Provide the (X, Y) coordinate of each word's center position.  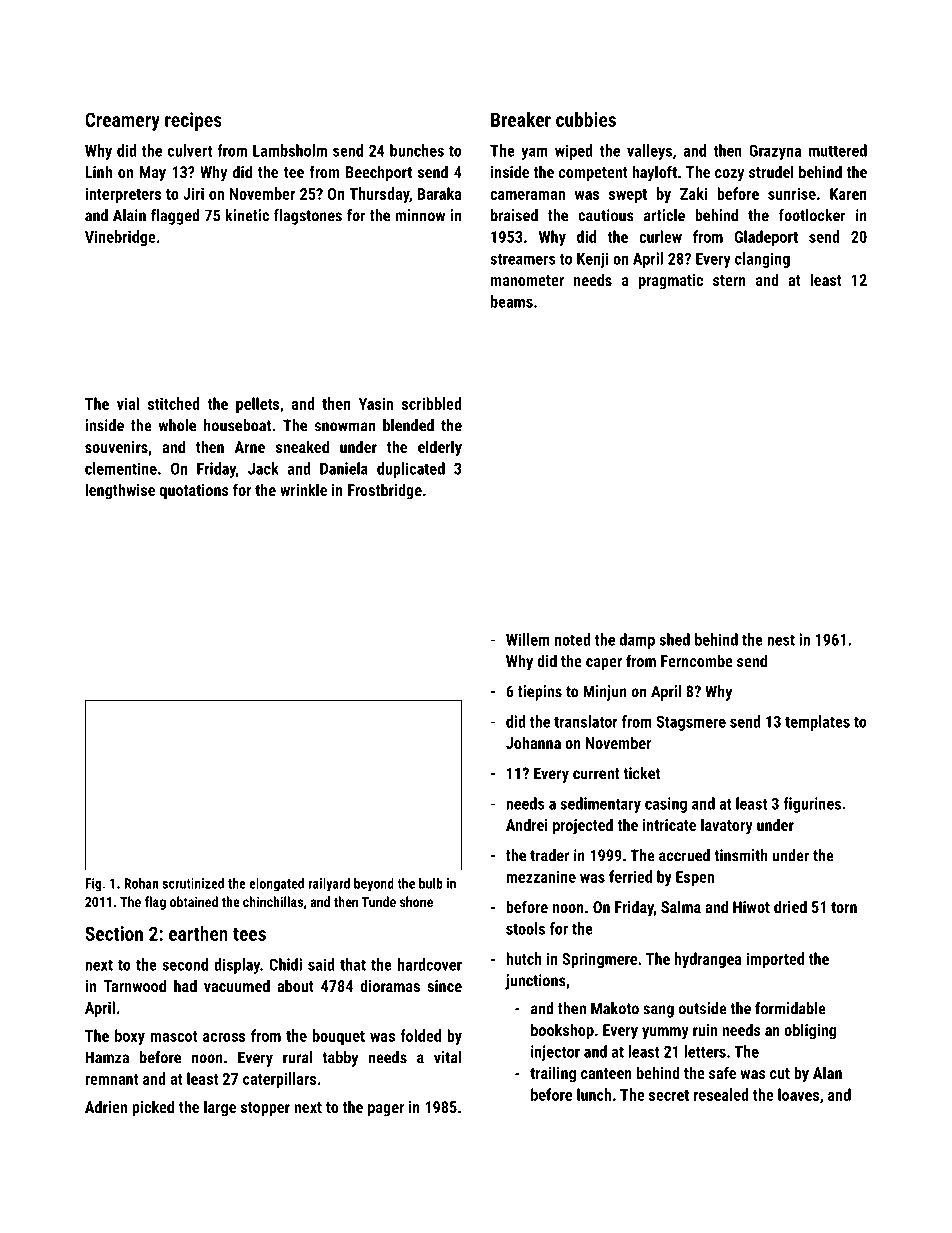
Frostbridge (385, 491)
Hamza (107, 1057)
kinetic (247, 215)
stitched (174, 403)
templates (817, 723)
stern (729, 280)
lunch (594, 1094)
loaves (798, 1094)
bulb (431, 883)
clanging (762, 260)
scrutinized (193, 883)
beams (512, 301)
